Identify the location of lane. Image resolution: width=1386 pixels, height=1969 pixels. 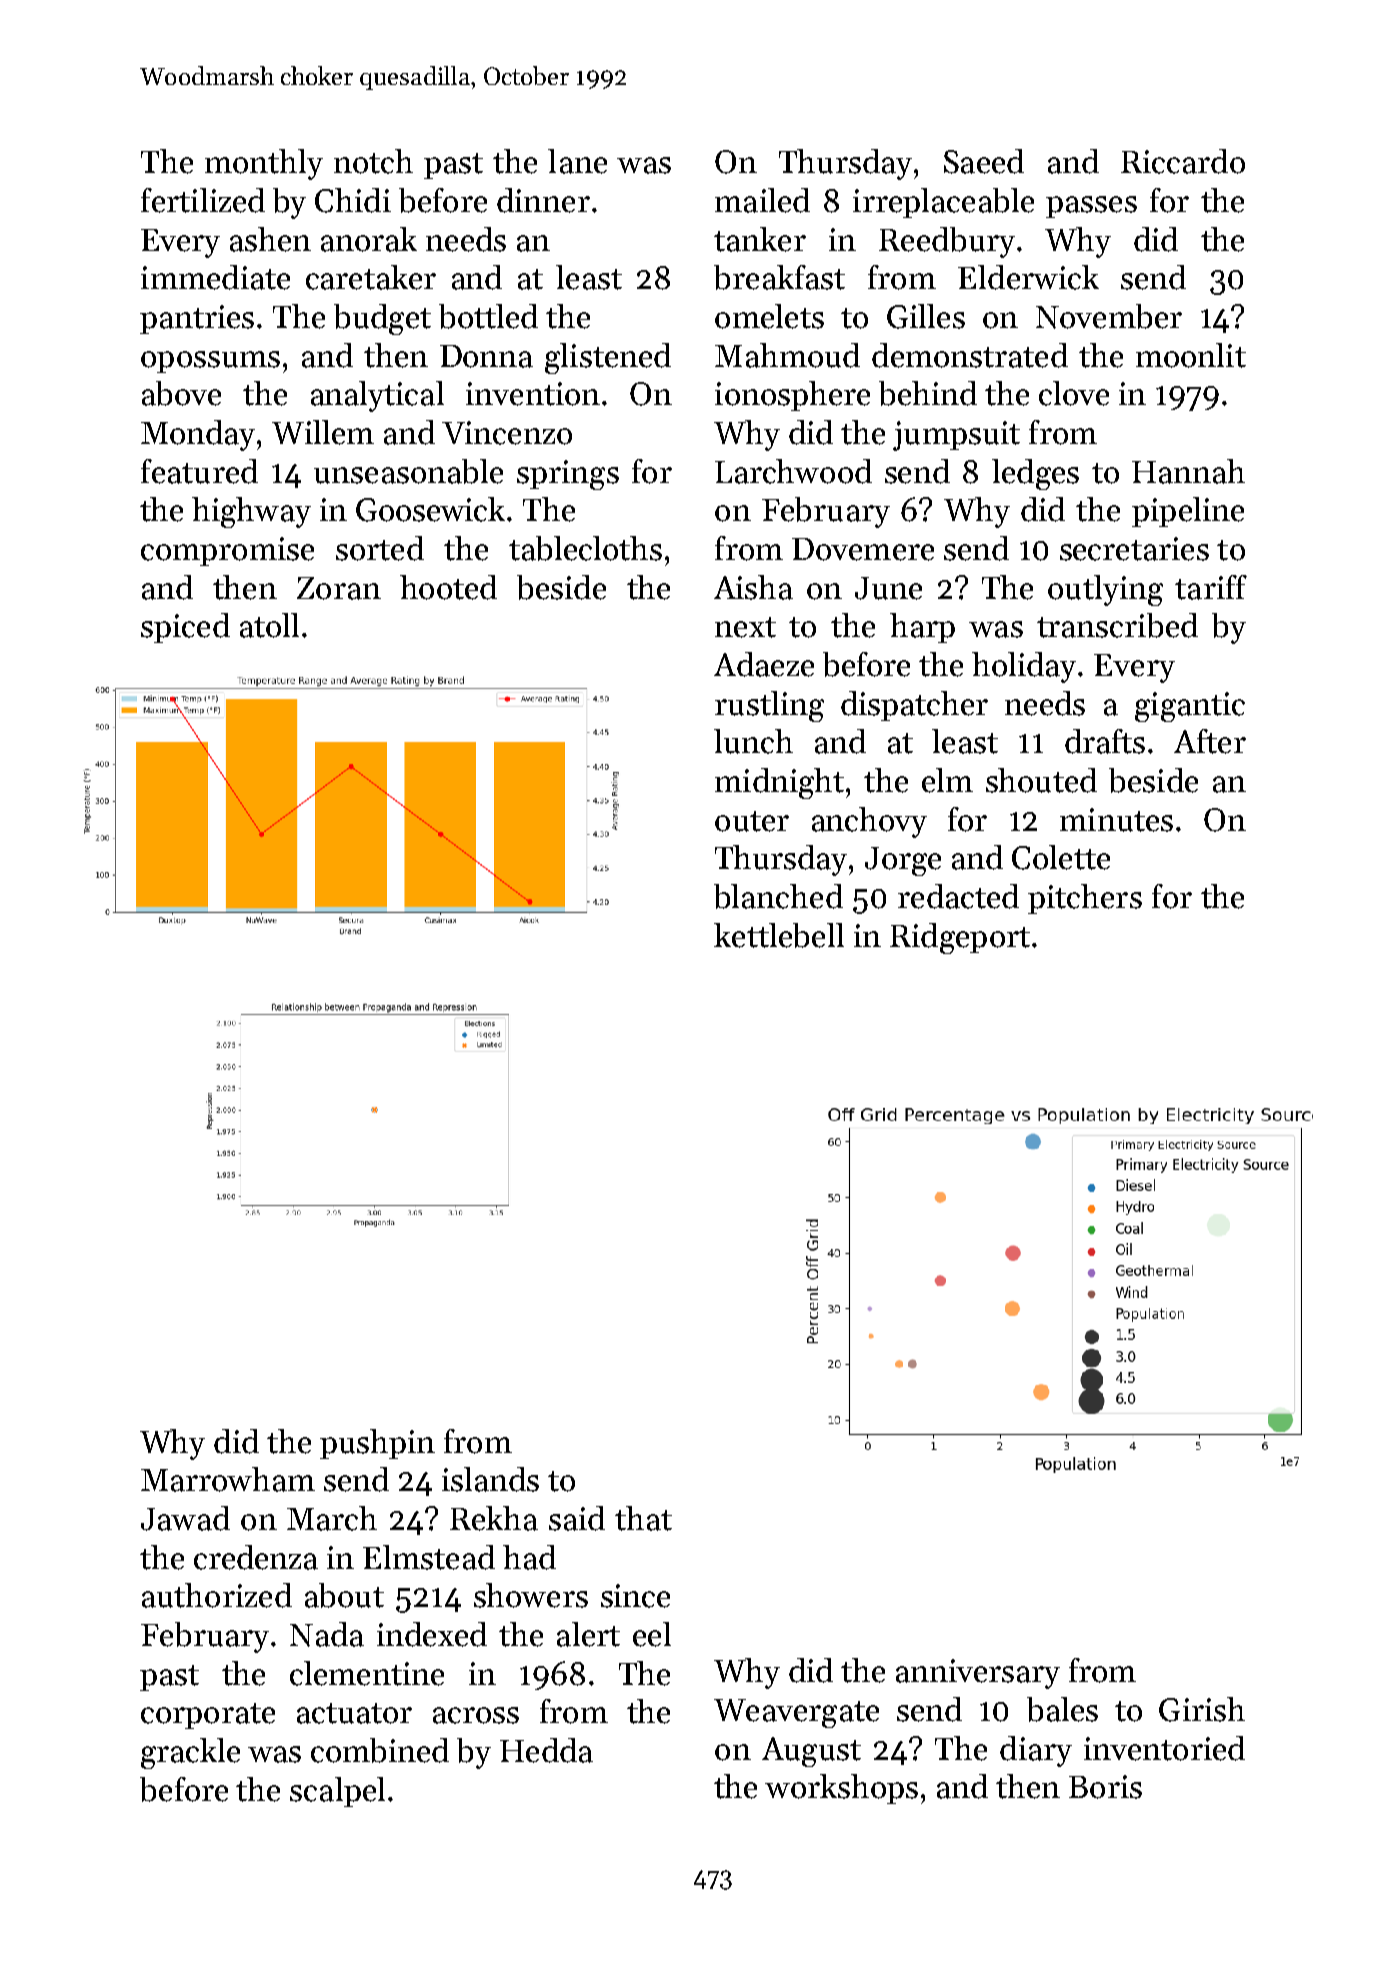
(577, 161).
